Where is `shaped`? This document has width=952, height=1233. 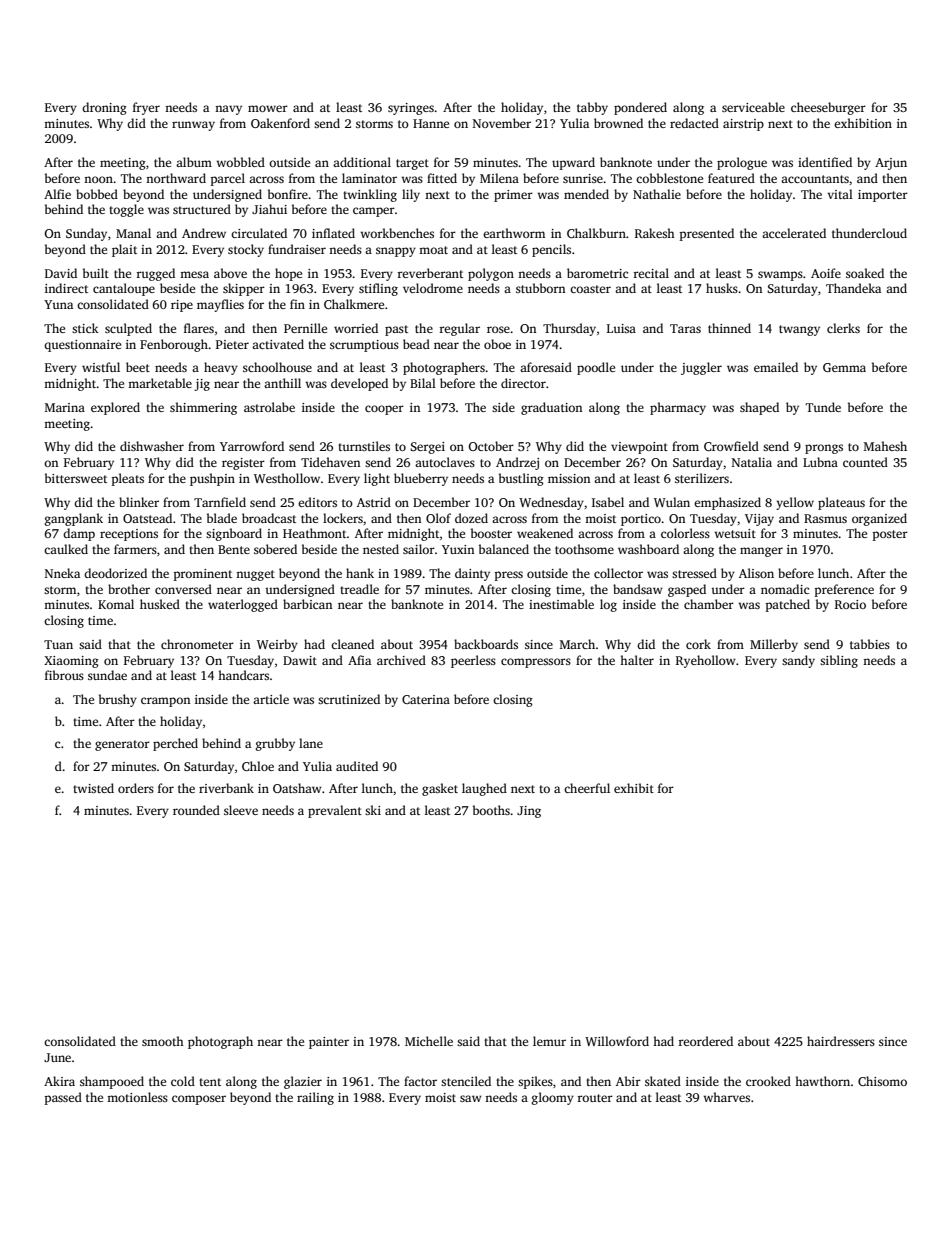 shaped is located at coordinates (759, 408).
